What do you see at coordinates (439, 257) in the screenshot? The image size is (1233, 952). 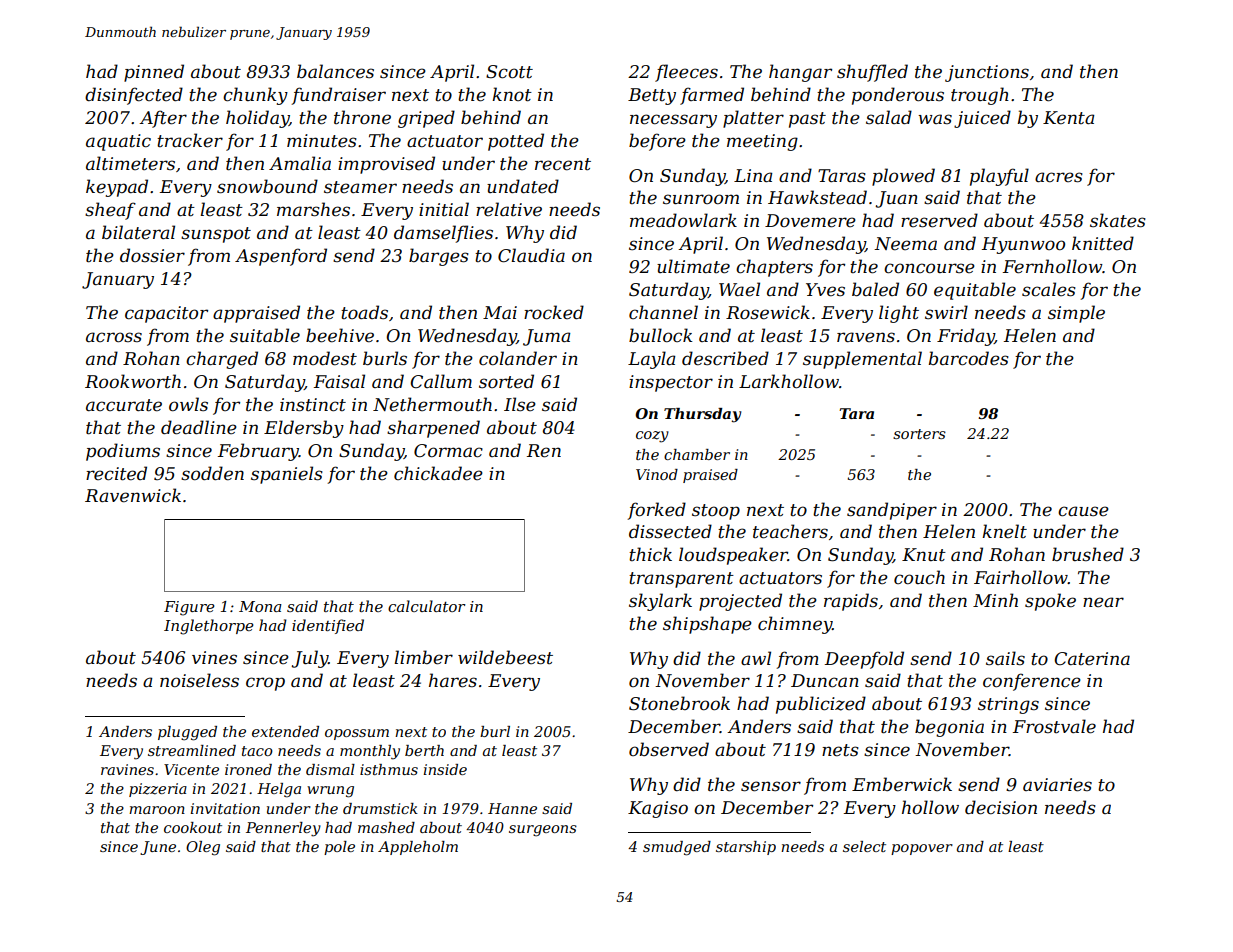 I see `barges` at bounding box center [439, 257].
